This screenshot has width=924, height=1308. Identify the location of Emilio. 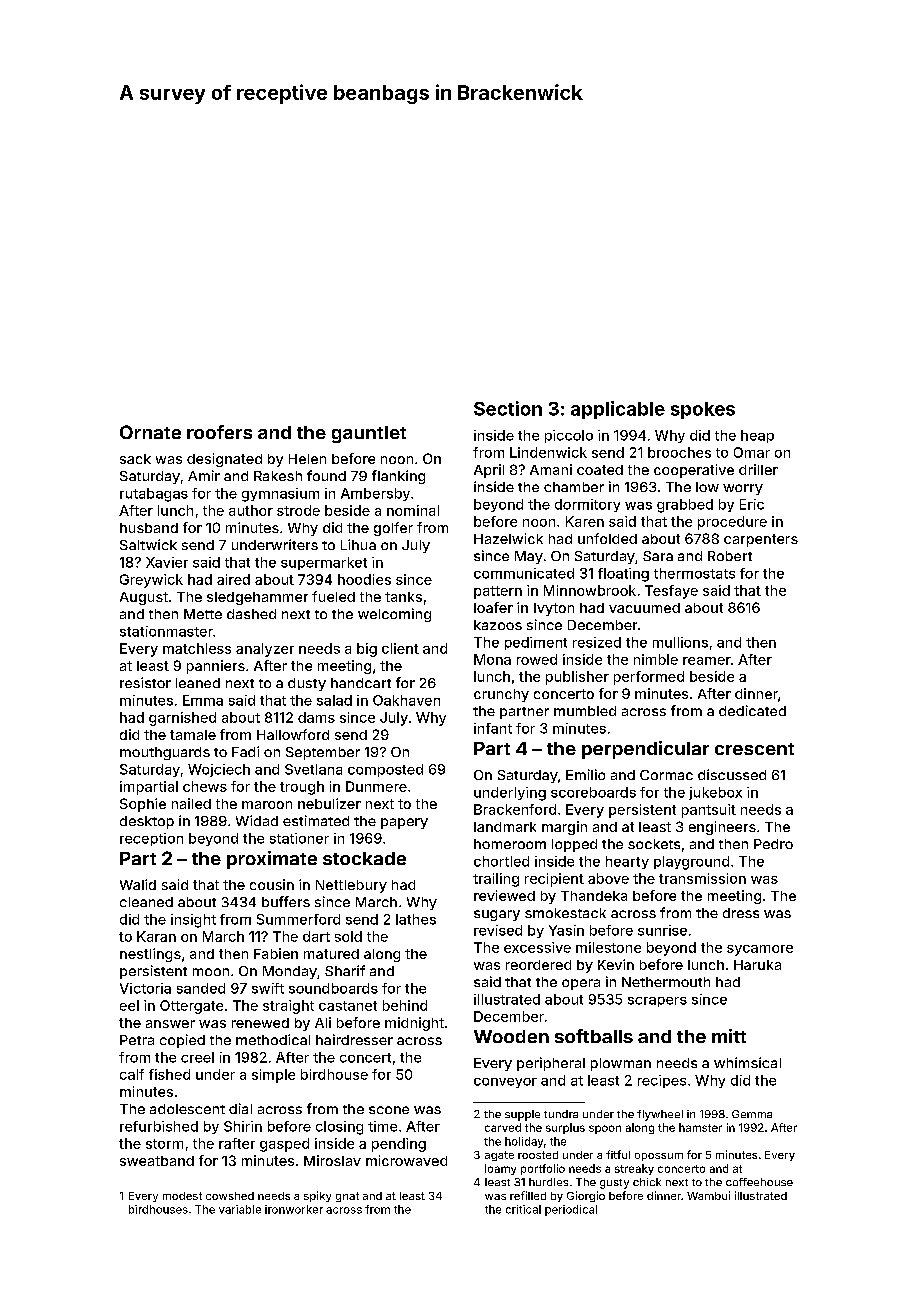
(585, 774).
